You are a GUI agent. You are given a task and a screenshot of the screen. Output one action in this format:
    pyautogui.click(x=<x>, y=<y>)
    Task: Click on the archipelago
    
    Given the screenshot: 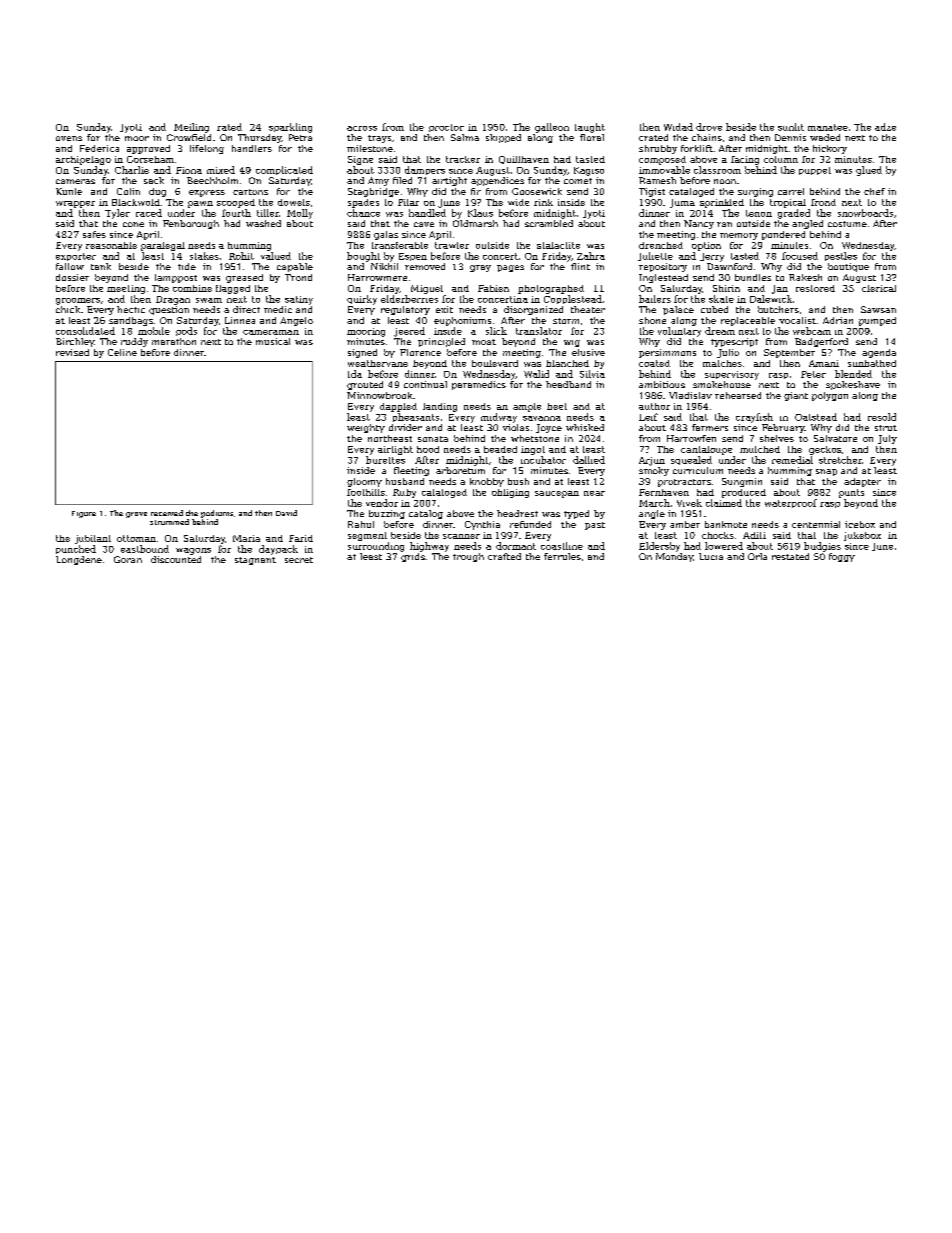 What is the action you would take?
    pyautogui.click(x=83, y=160)
